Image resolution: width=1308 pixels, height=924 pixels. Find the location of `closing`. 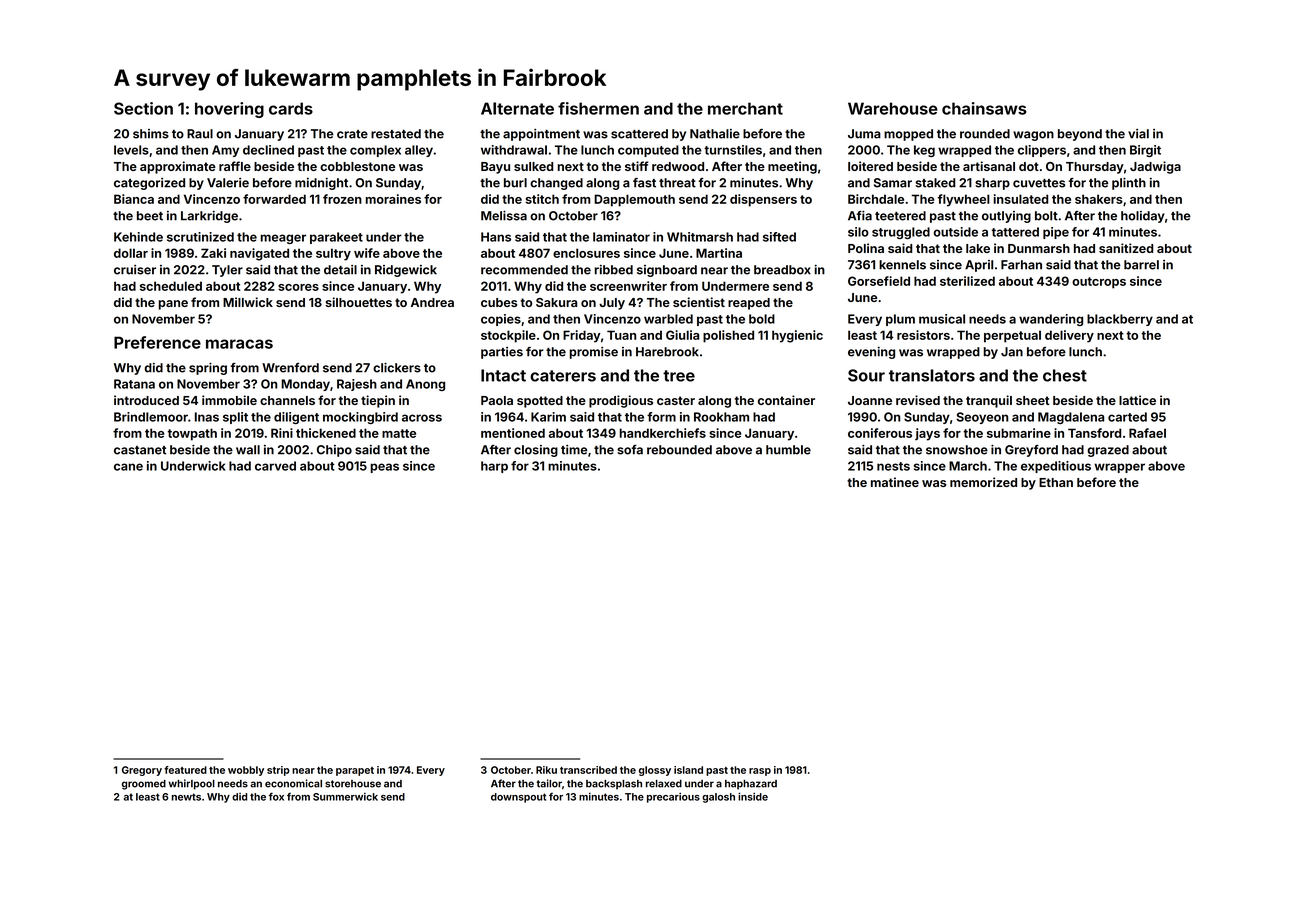

closing is located at coordinates (536, 451).
